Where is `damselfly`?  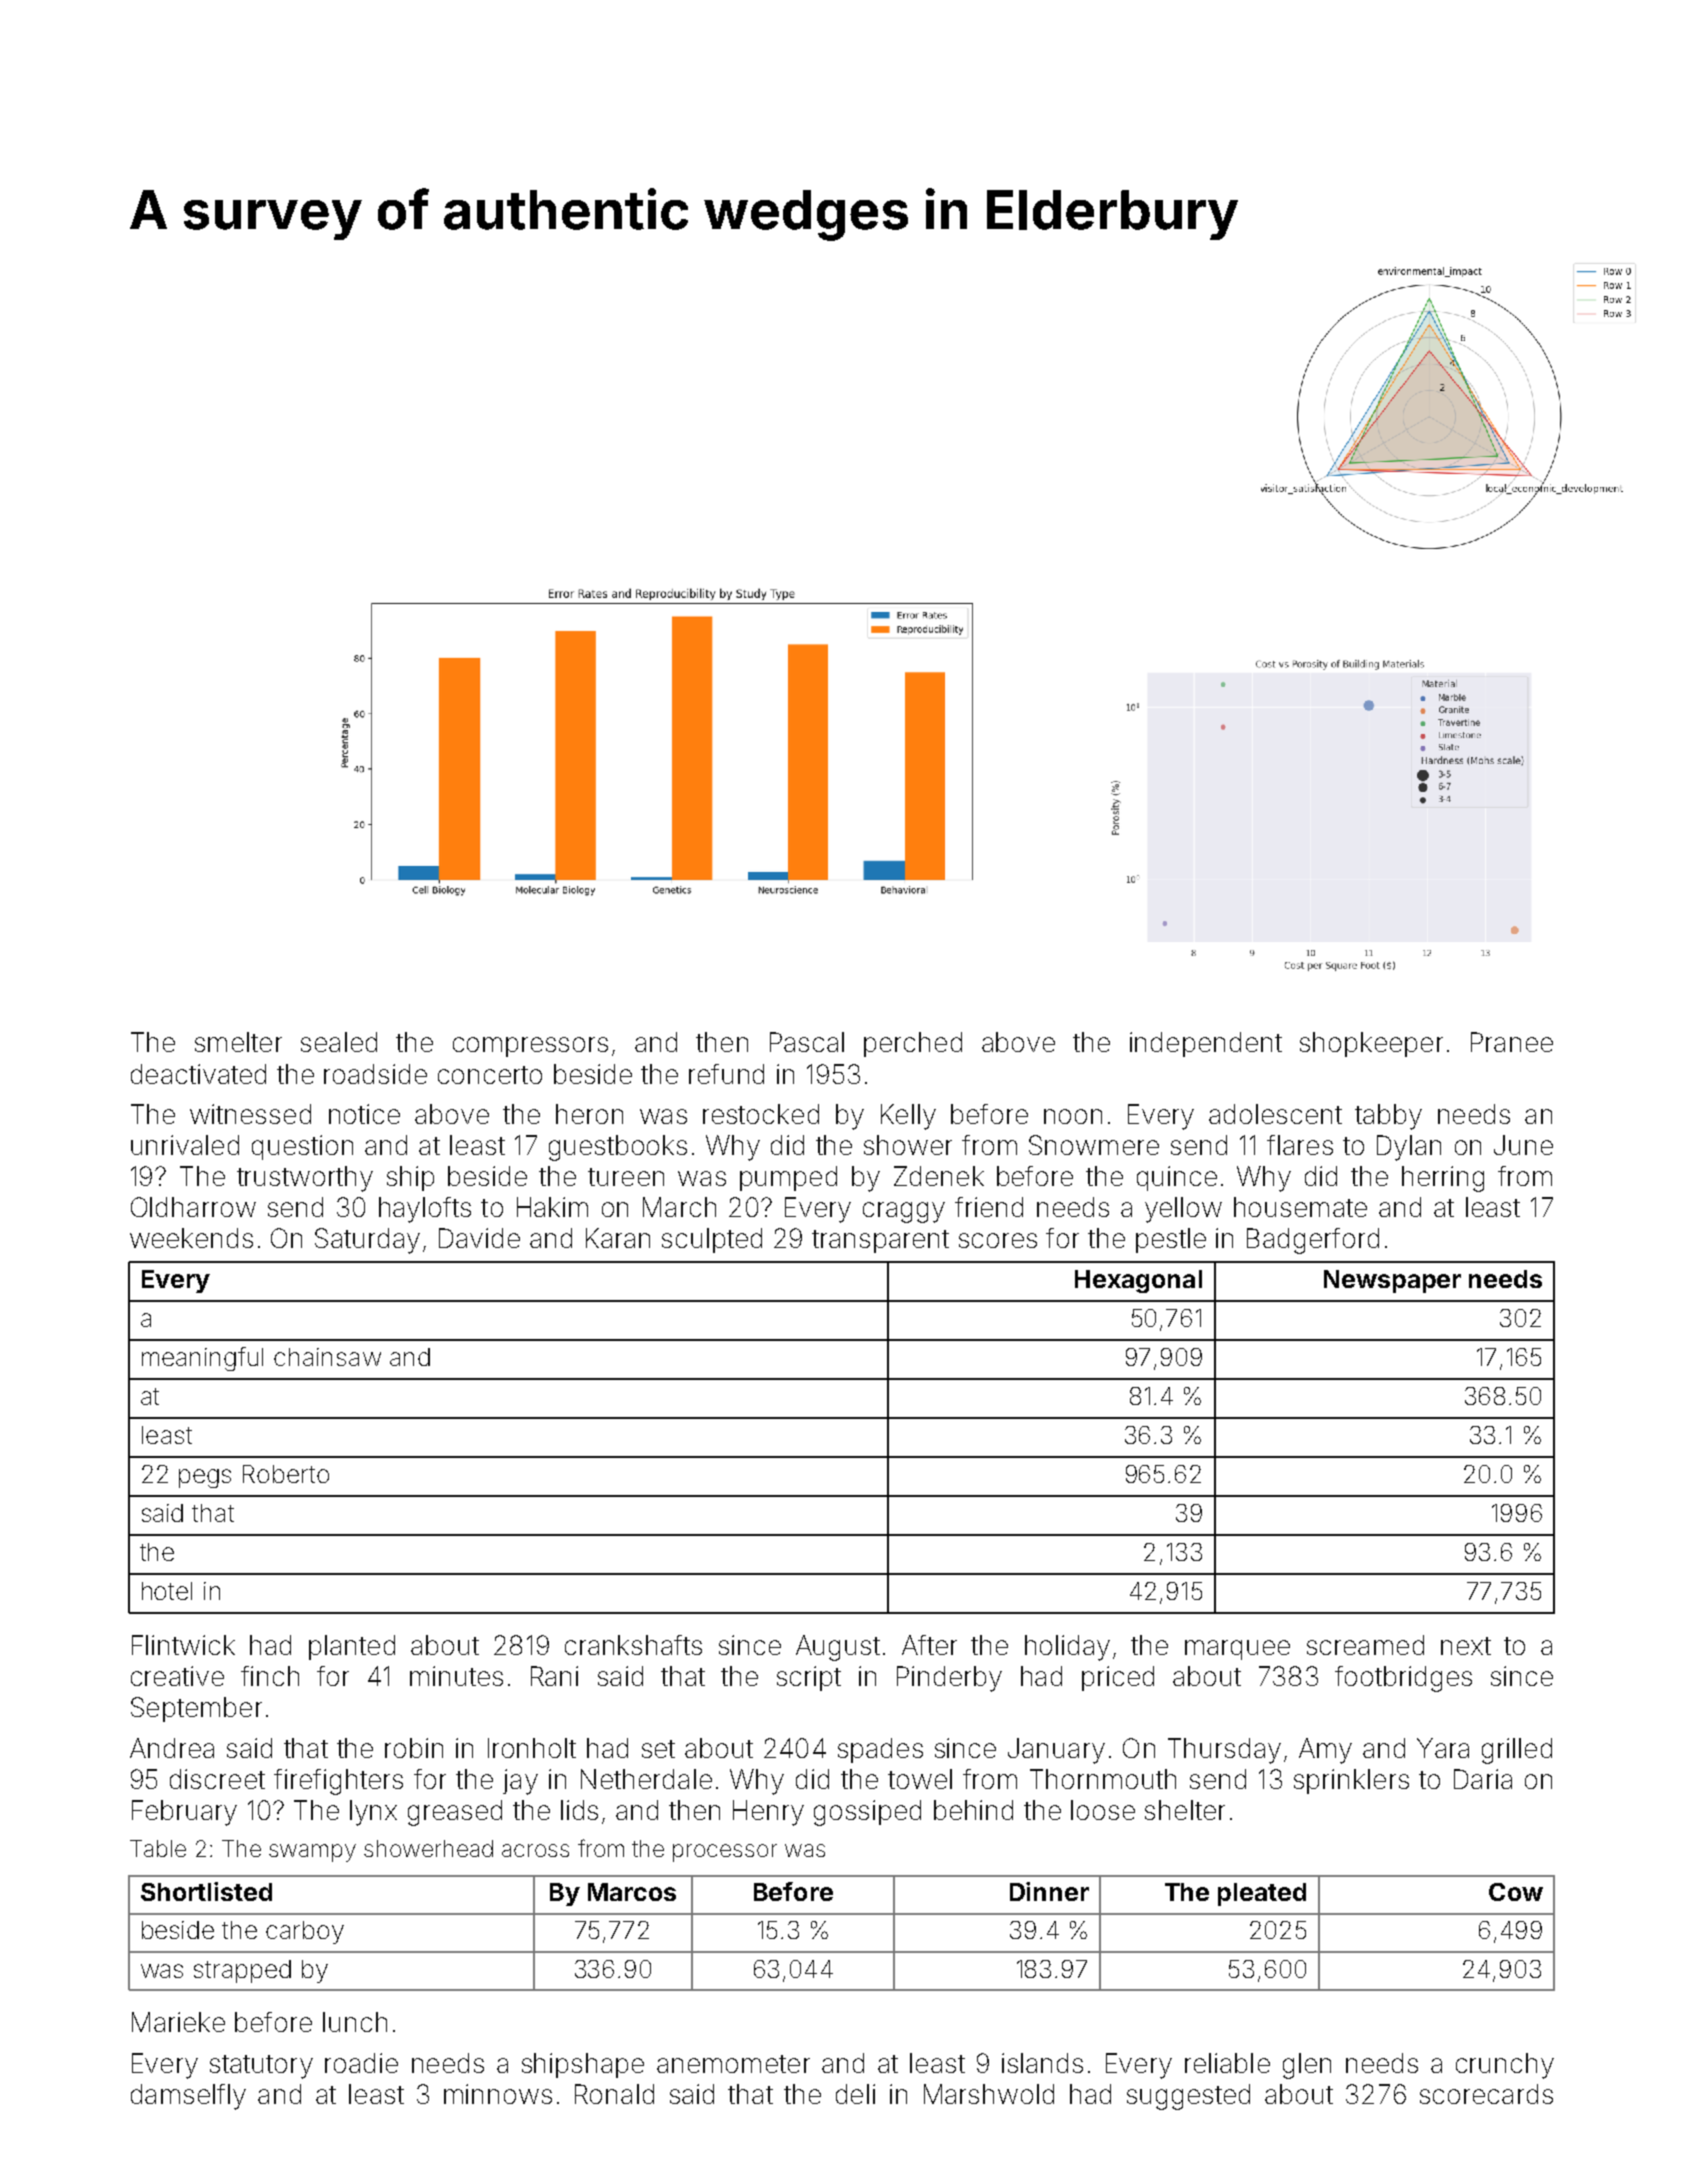
damselfly is located at coordinates (188, 2097).
